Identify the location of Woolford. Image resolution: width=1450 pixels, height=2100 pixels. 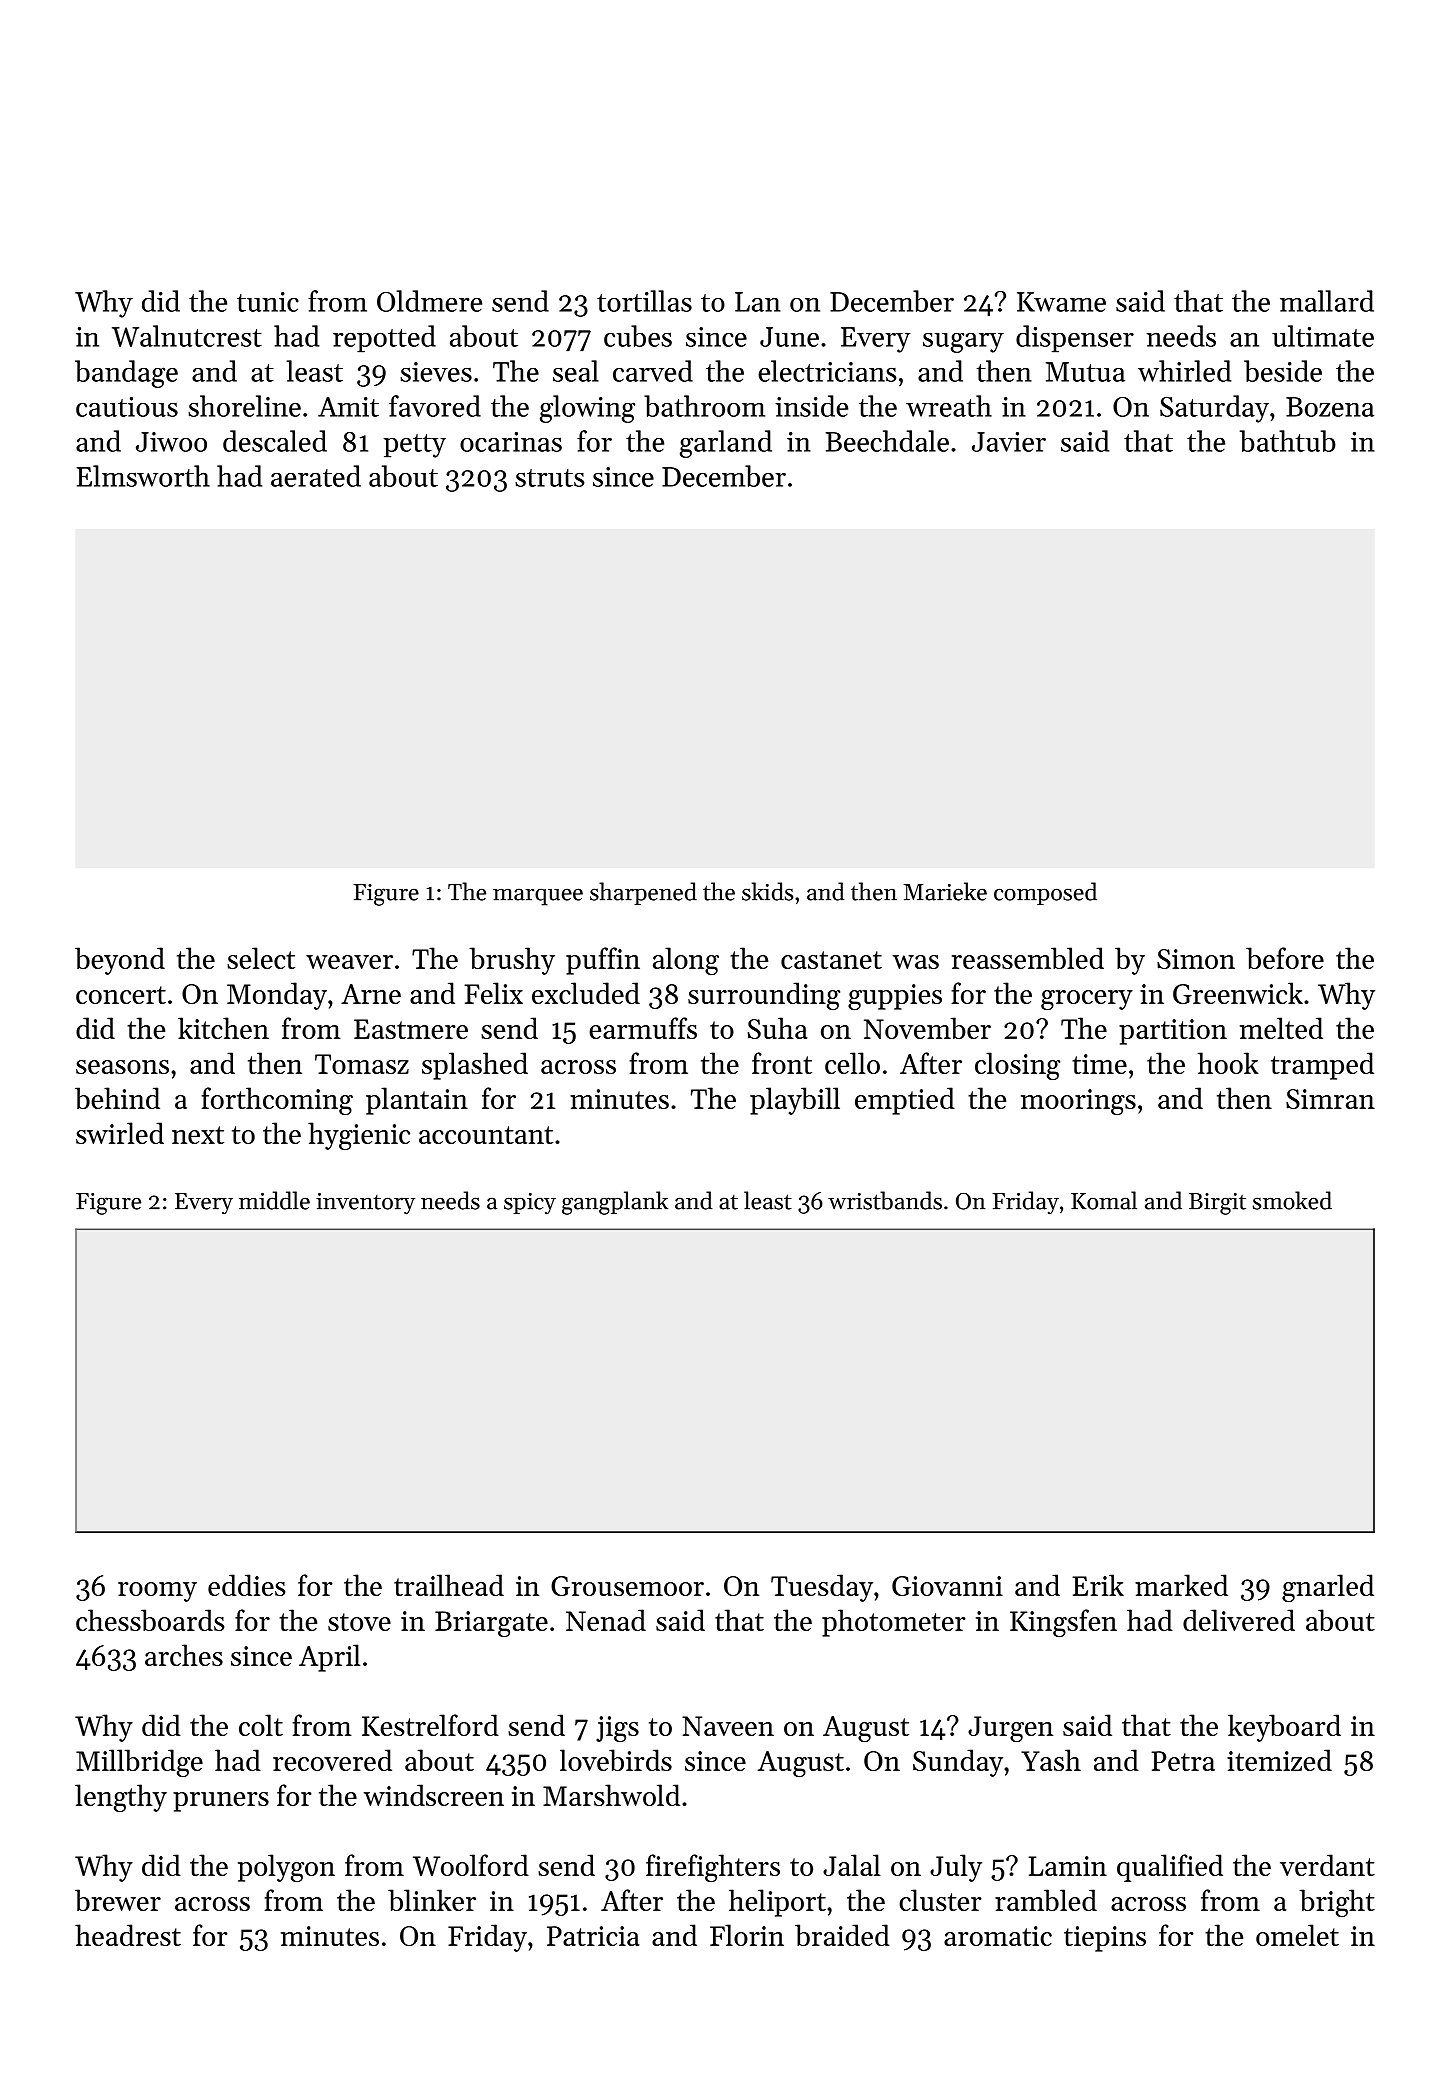
(471, 1865).
